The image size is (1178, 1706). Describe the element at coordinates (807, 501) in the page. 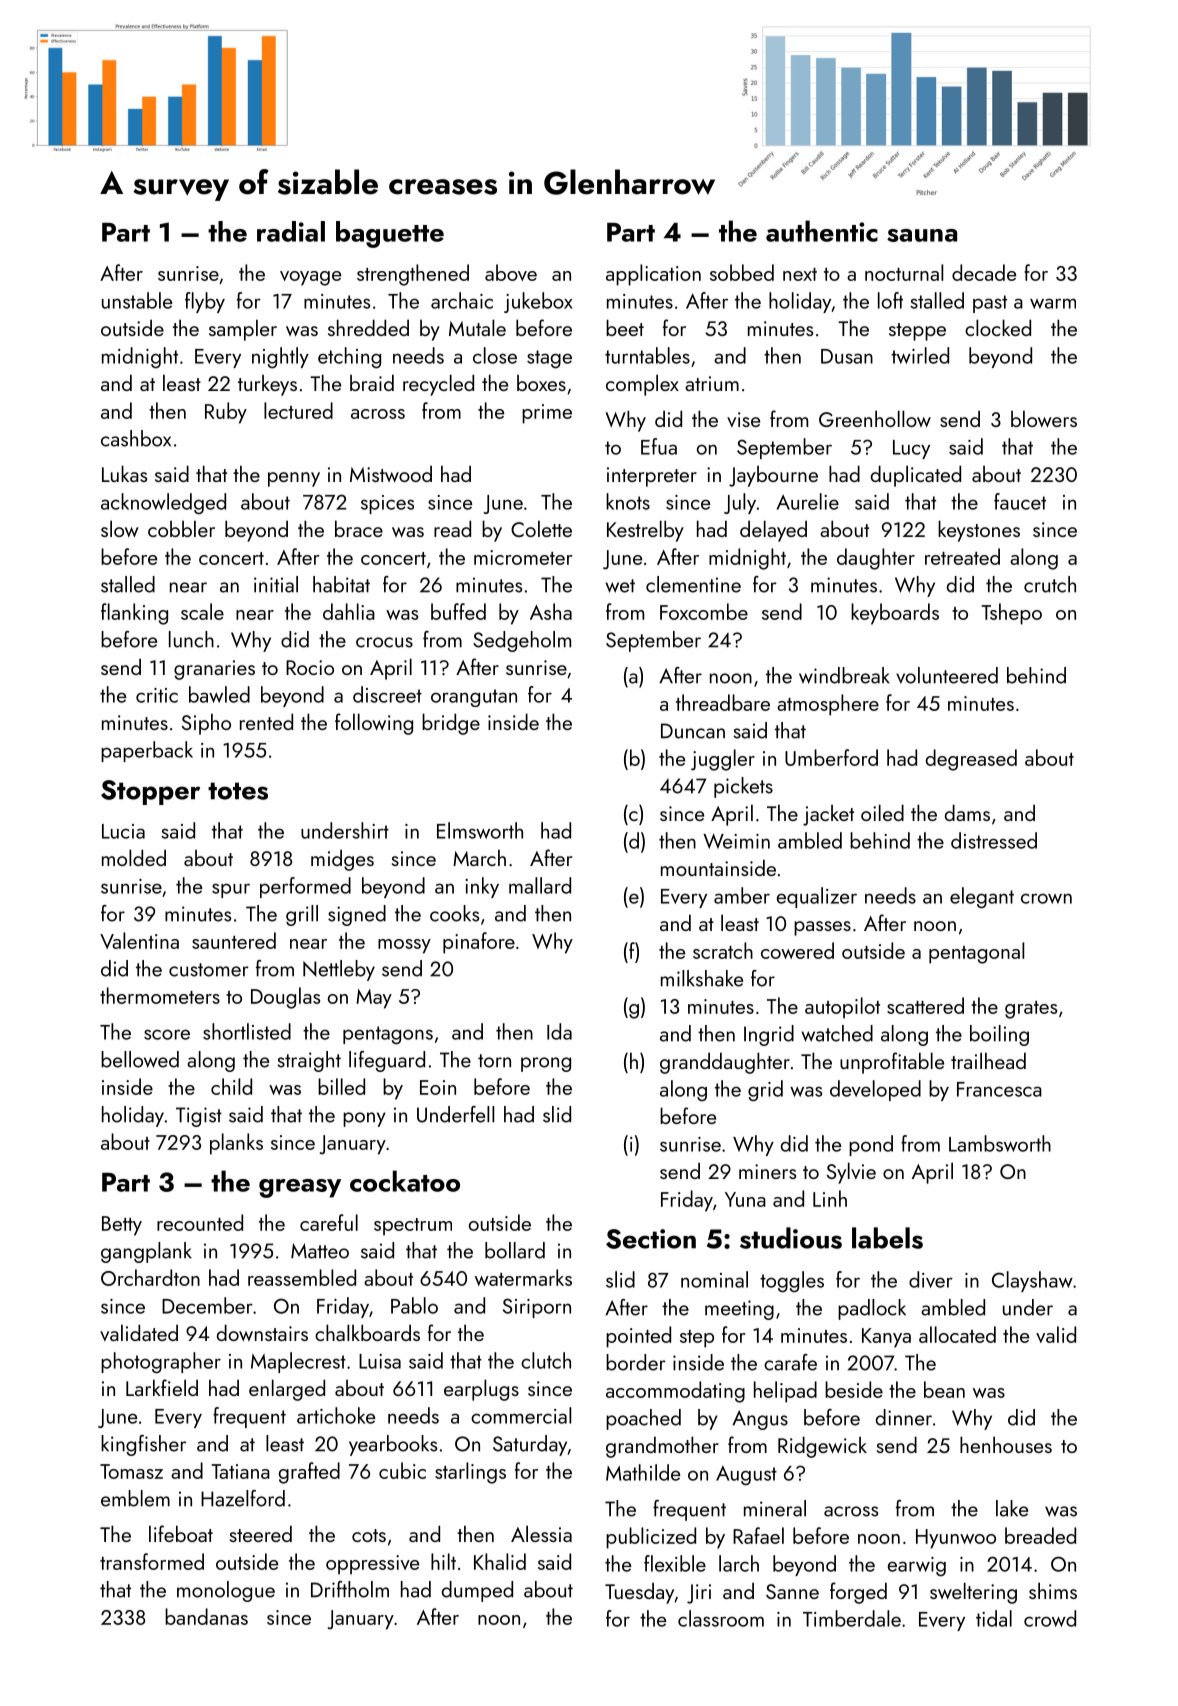

I see `Aurelie` at that location.
